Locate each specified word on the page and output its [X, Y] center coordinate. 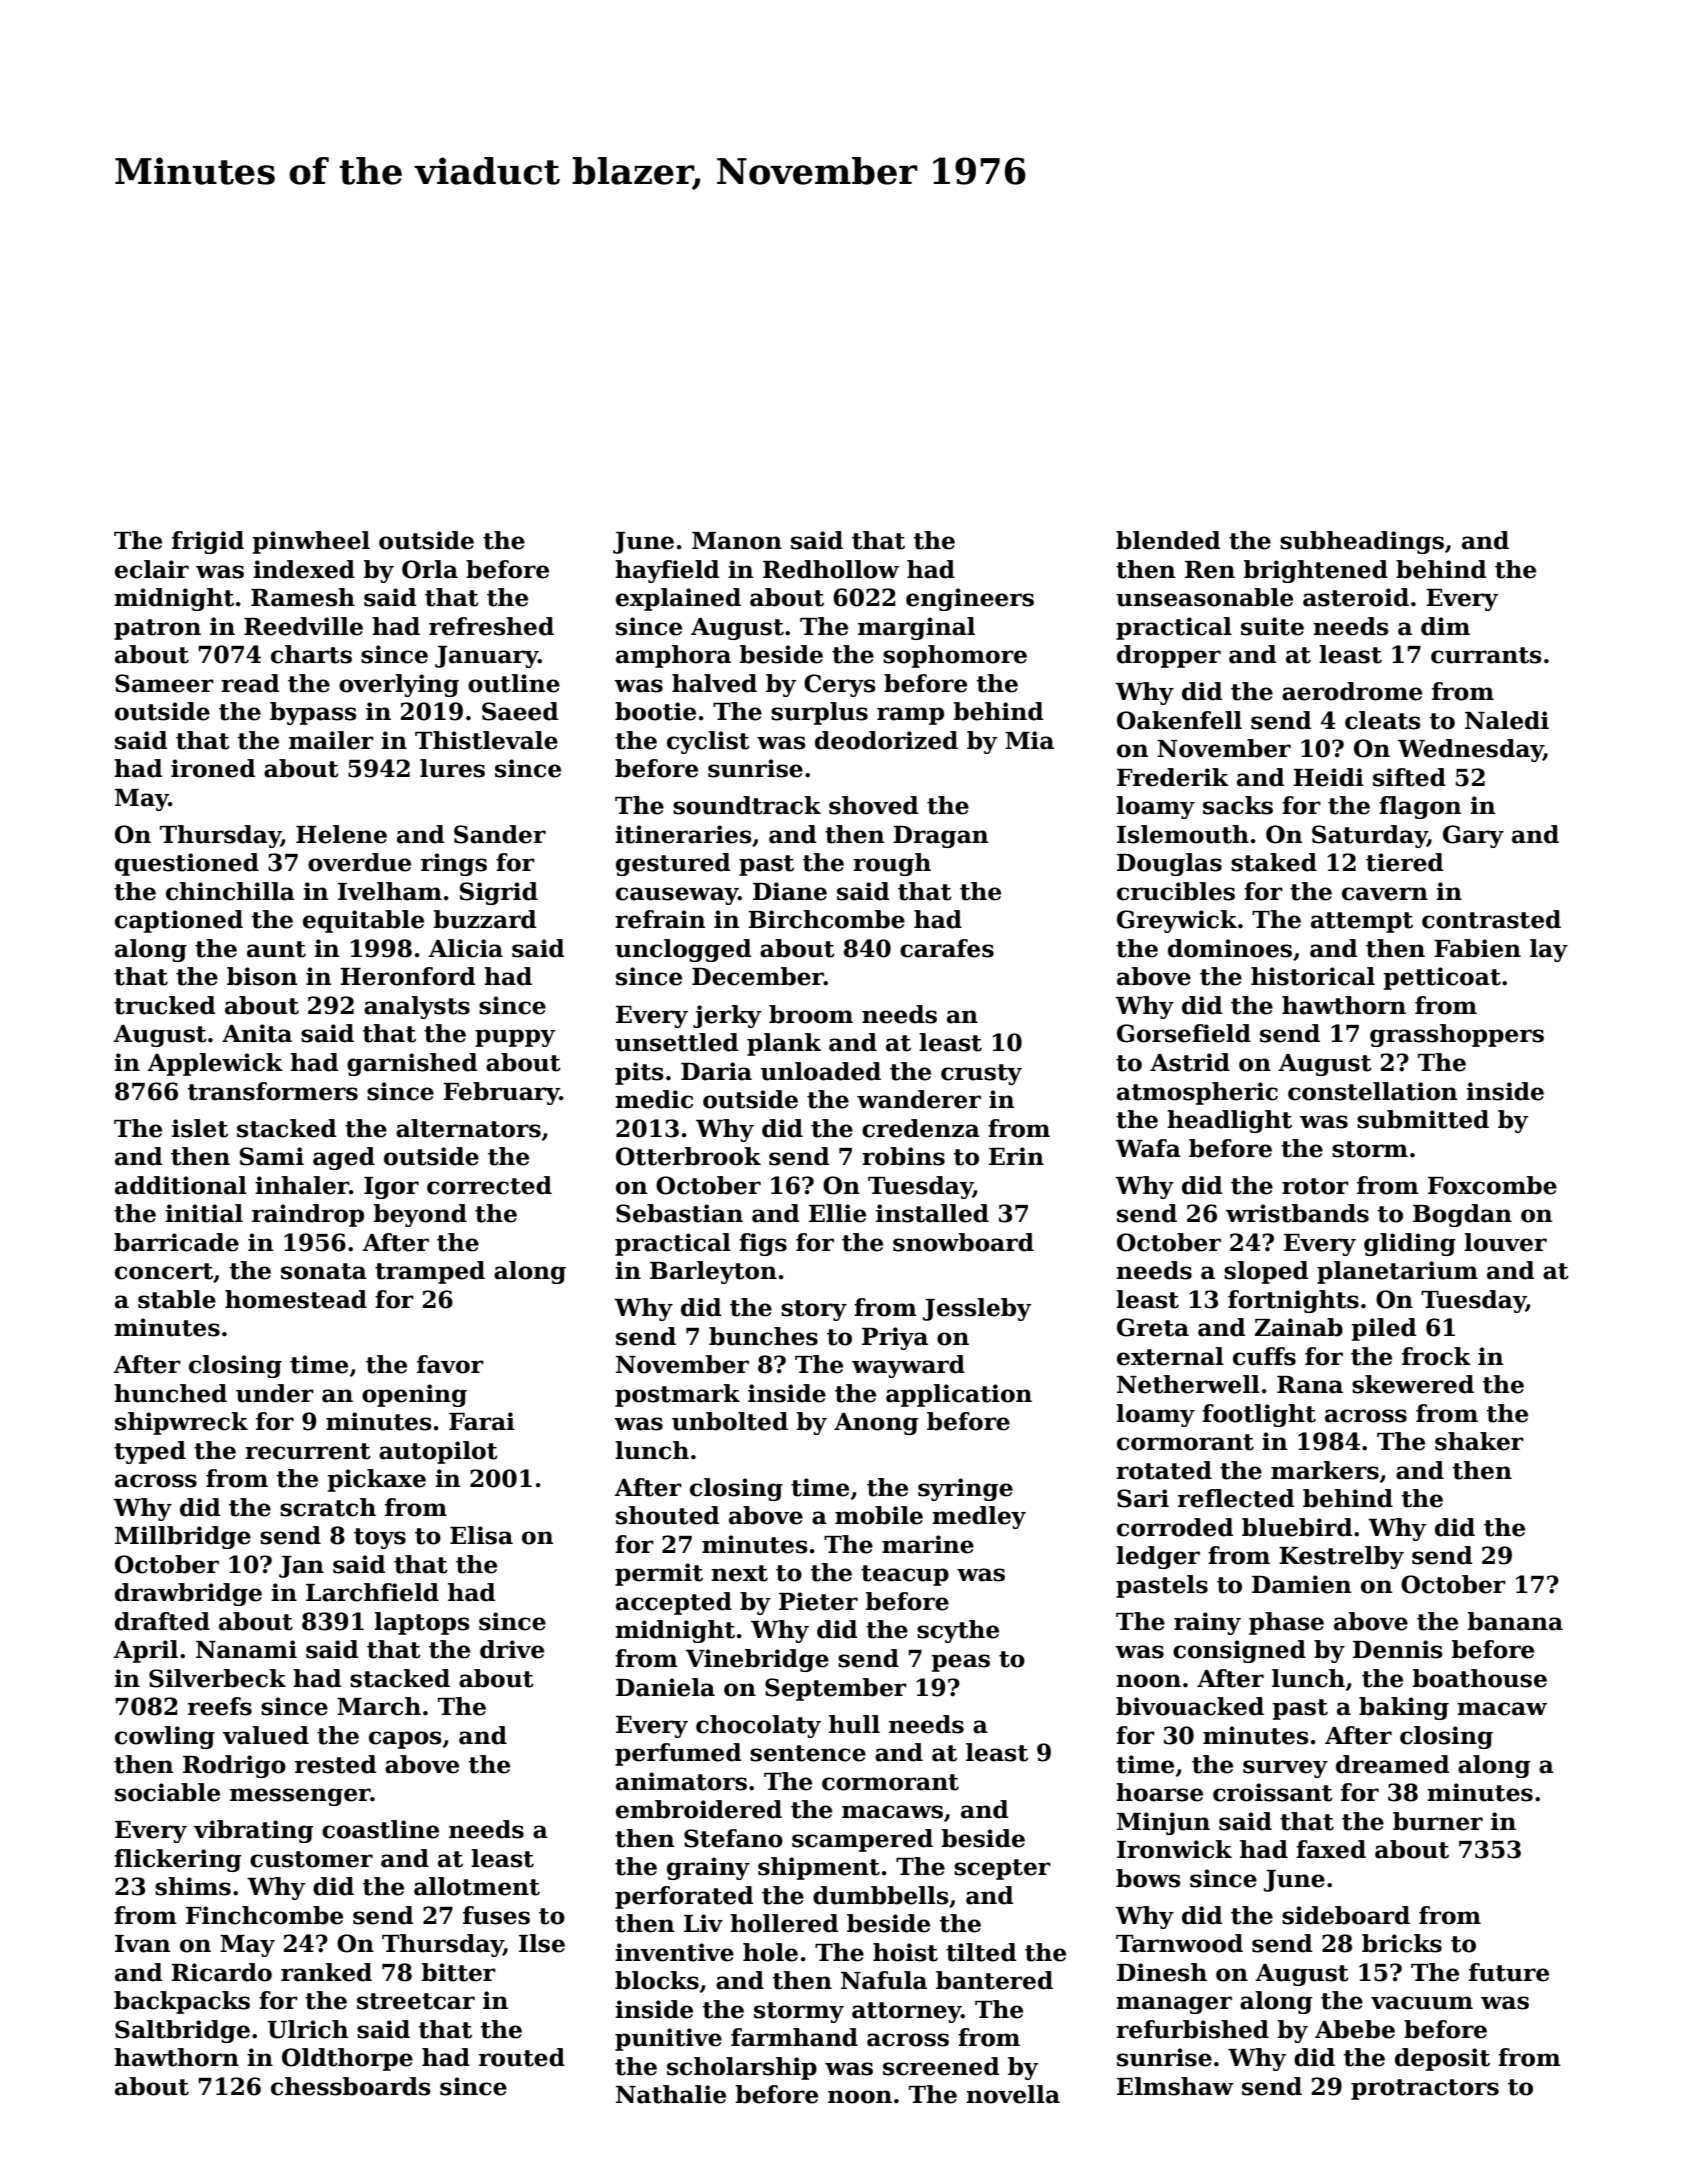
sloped [1266, 1272]
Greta [1153, 1327]
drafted [162, 1621]
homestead [296, 1299]
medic [654, 1099]
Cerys [840, 685]
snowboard [963, 1242]
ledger [1158, 1557]
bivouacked [1190, 1706]
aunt [276, 949]
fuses [496, 1915]
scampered [862, 1840]
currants [1486, 655]
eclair [152, 569]
